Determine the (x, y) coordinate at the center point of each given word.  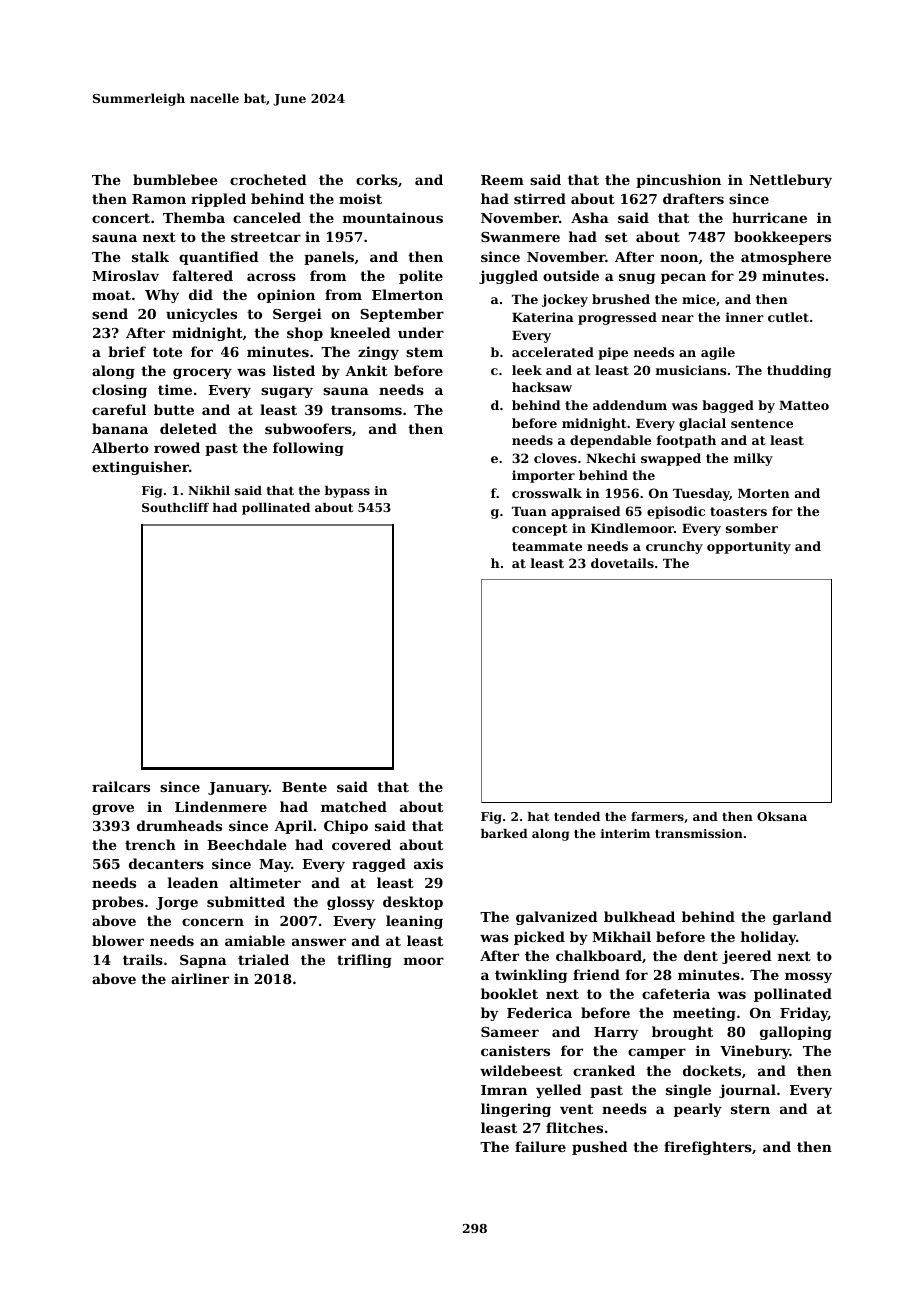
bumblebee (175, 179)
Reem (502, 180)
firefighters (708, 1148)
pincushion (678, 181)
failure (540, 1146)
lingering (516, 1110)
